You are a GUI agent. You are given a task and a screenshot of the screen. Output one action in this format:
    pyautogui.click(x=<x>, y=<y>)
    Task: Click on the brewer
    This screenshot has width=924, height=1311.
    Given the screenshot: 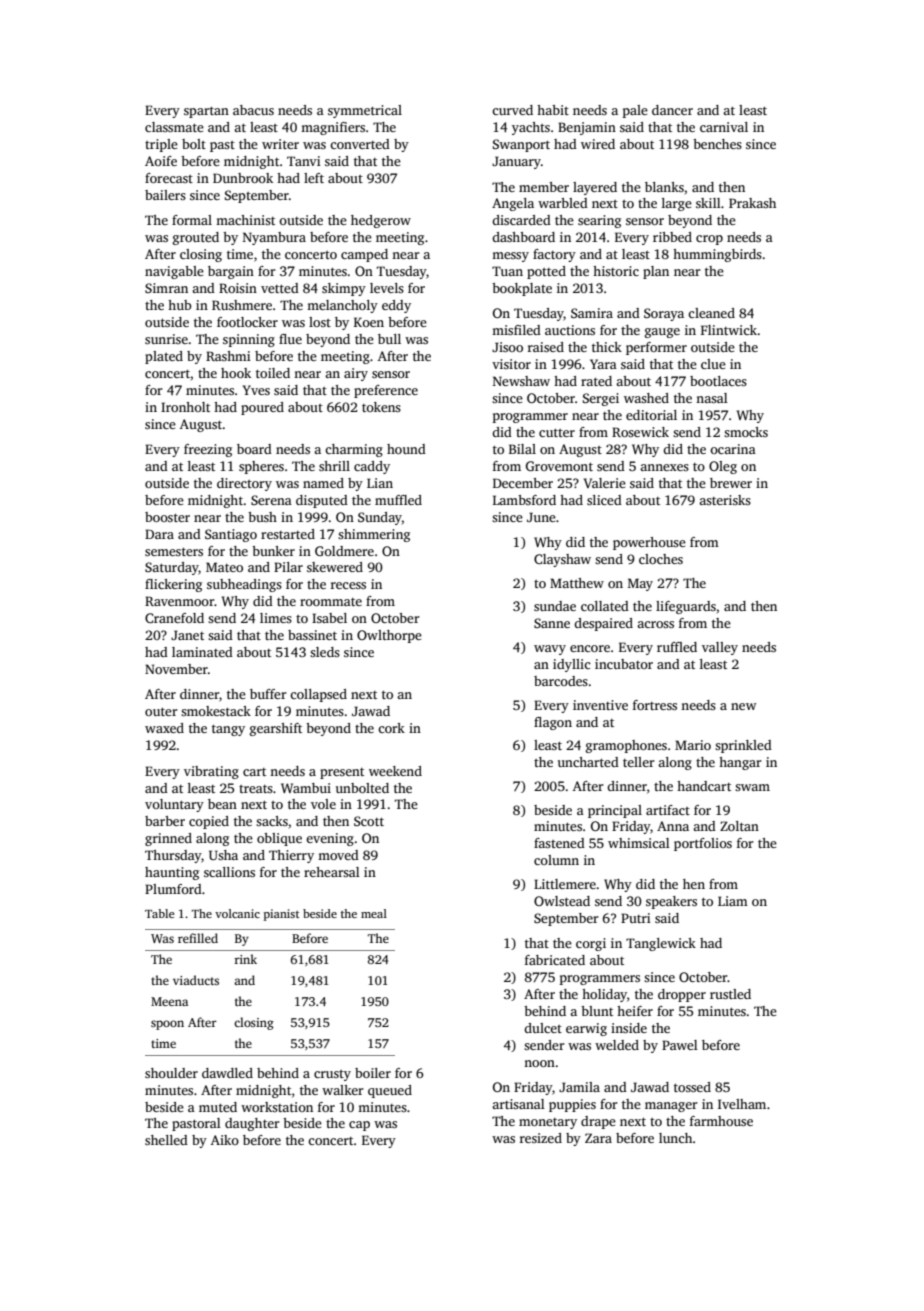 What is the action you would take?
    pyautogui.click(x=731, y=483)
